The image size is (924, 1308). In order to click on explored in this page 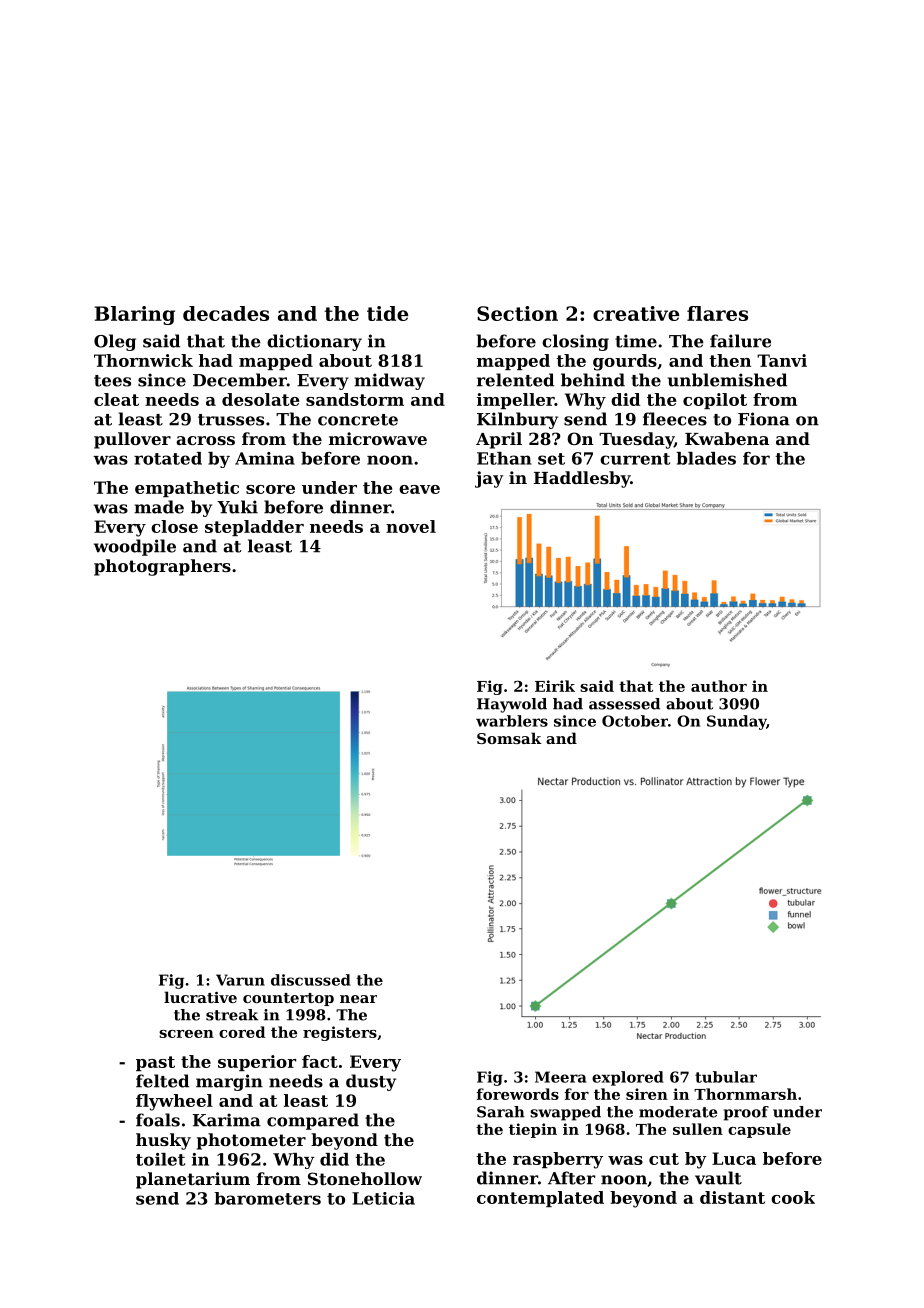, I will do `click(628, 1078)`.
